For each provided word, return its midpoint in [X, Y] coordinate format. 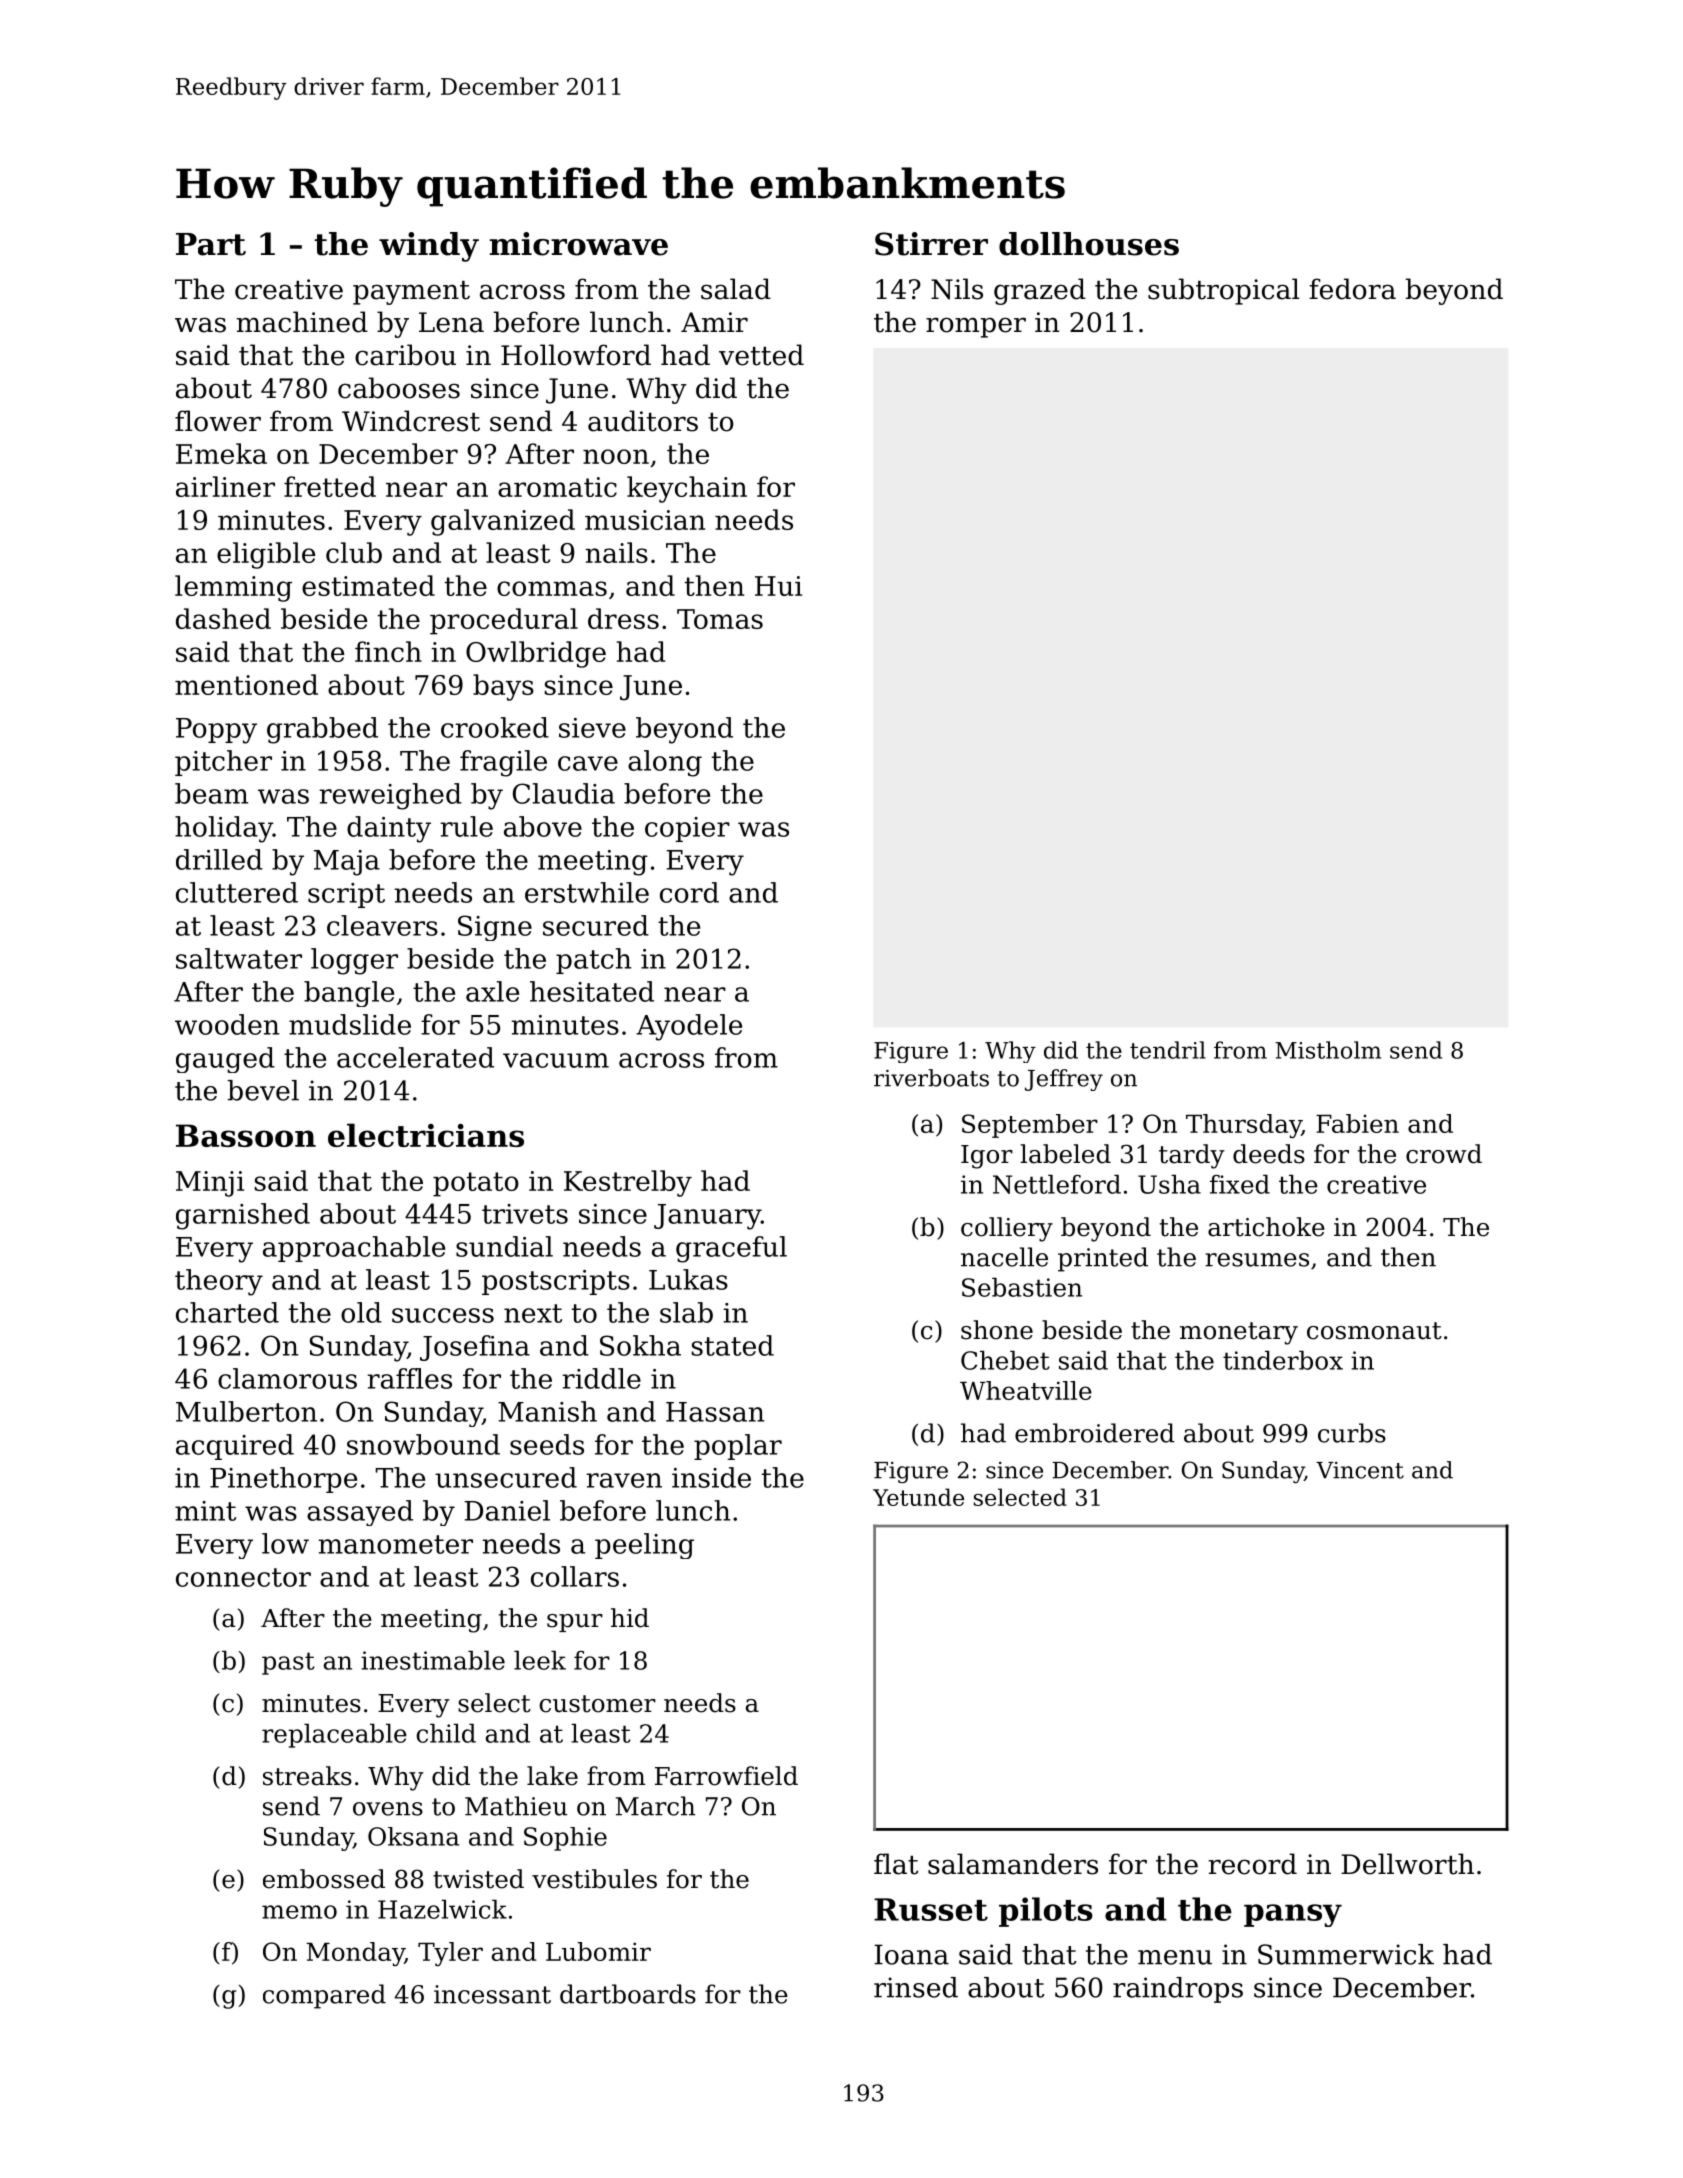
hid [630, 1618]
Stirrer [931, 244]
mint [205, 1511]
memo [299, 1912]
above [543, 826]
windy [429, 247]
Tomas [720, 619]
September [1030, 1126]
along [665, 763]
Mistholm [1328, 1050]
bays [503, 687]
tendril [1168, 1050]
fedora [1352, 289]
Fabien [1357, 1123]
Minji [210, 1184]
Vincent [1360, 1470]
